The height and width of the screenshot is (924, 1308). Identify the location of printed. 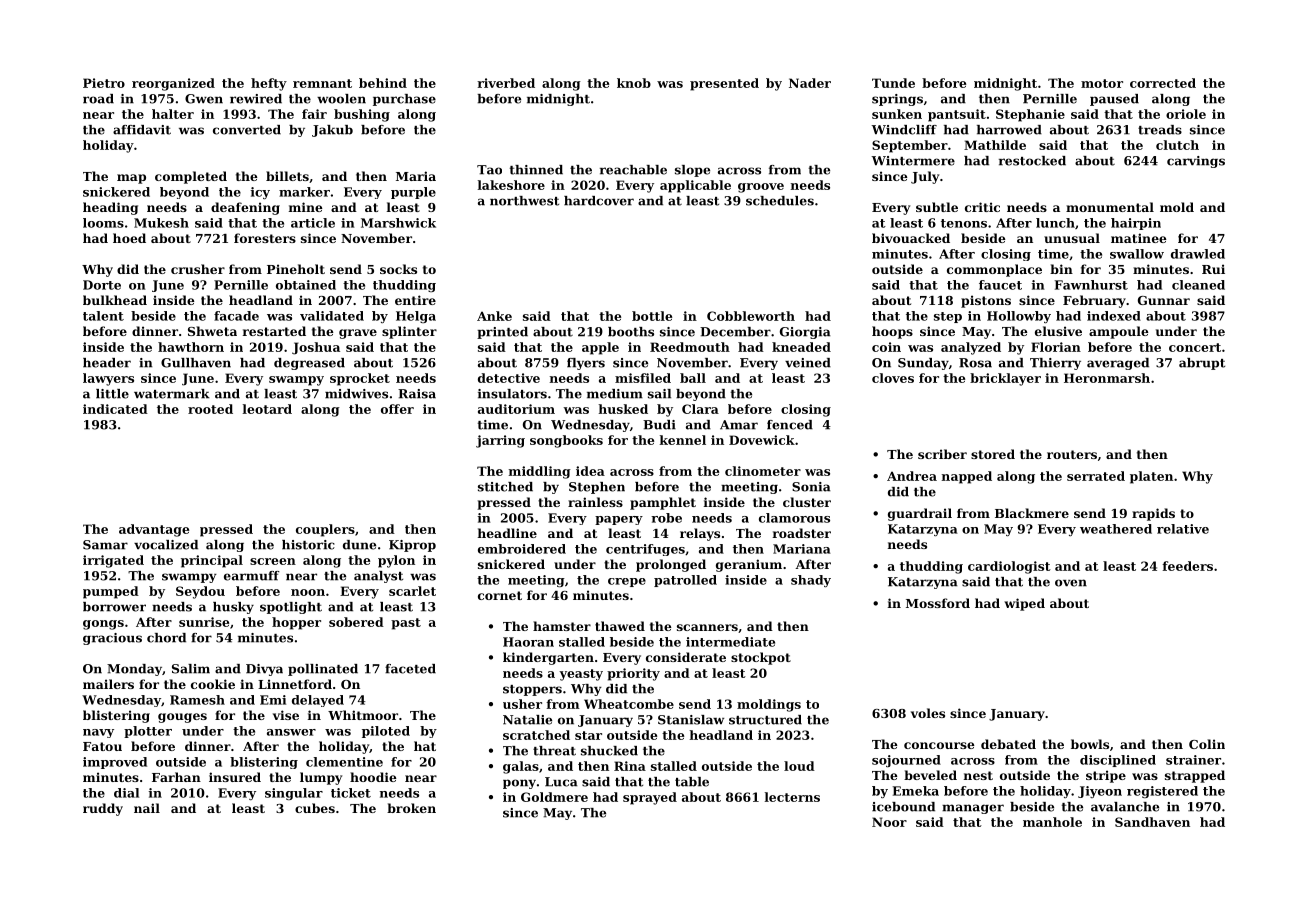
(502, 333).
